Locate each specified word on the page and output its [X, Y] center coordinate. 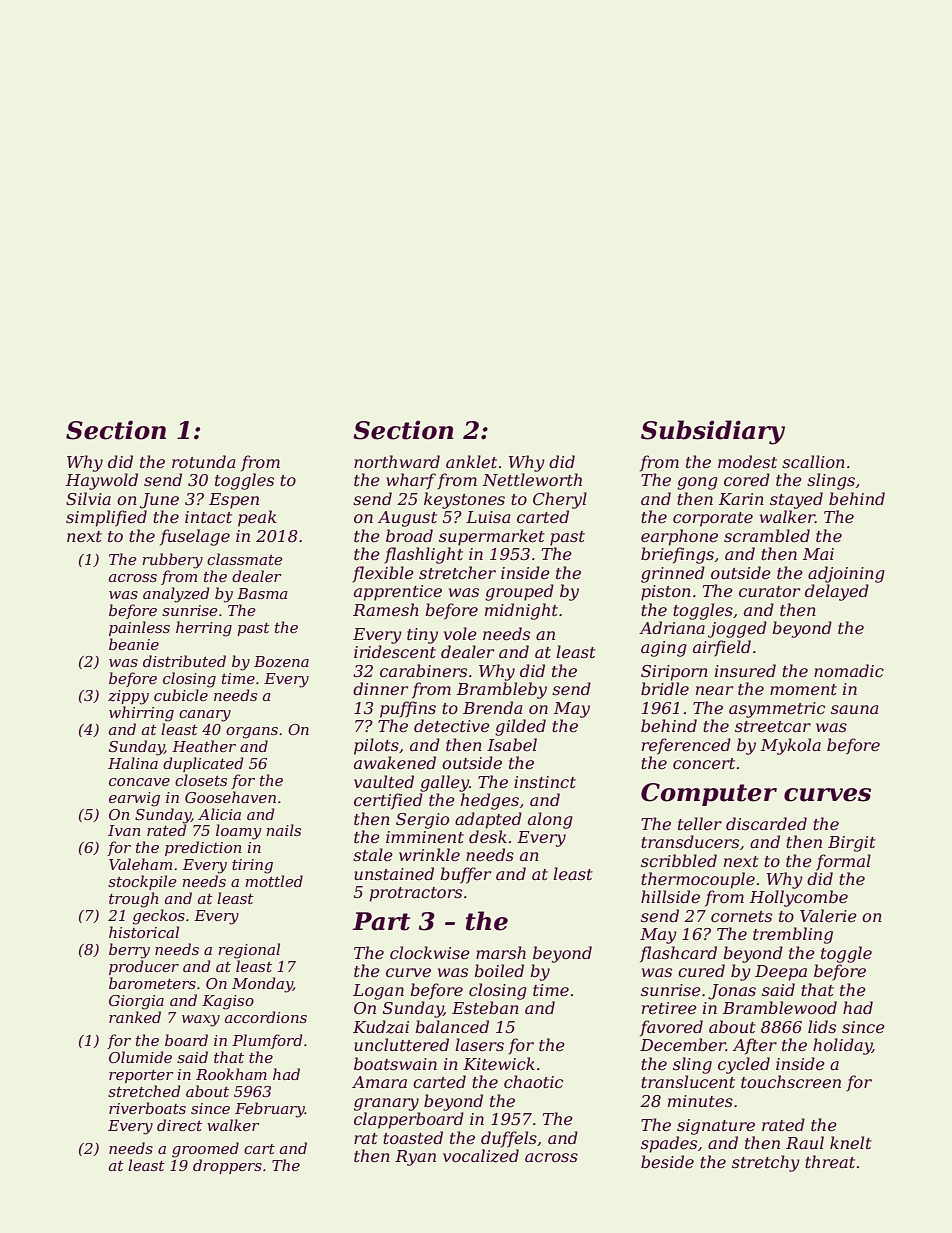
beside [667, 1161]
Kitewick [499, 1063]
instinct [545, 782]
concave [139, 782]
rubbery [172, 561]
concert [704, 763]
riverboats [147, 1108]
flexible [383, 574]
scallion [813, 461]
